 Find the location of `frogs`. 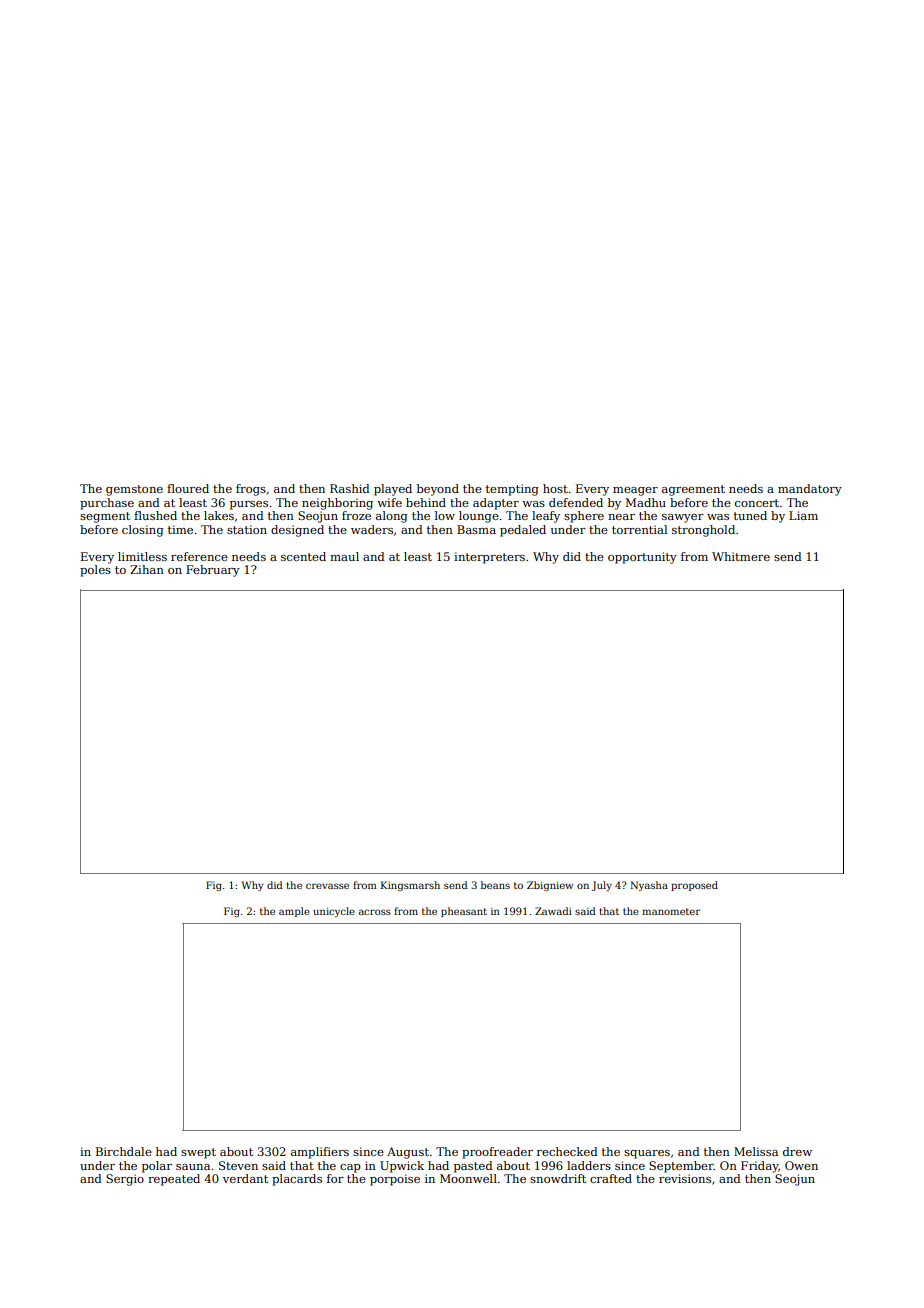

frogs is located at coordinates (251, 490).
